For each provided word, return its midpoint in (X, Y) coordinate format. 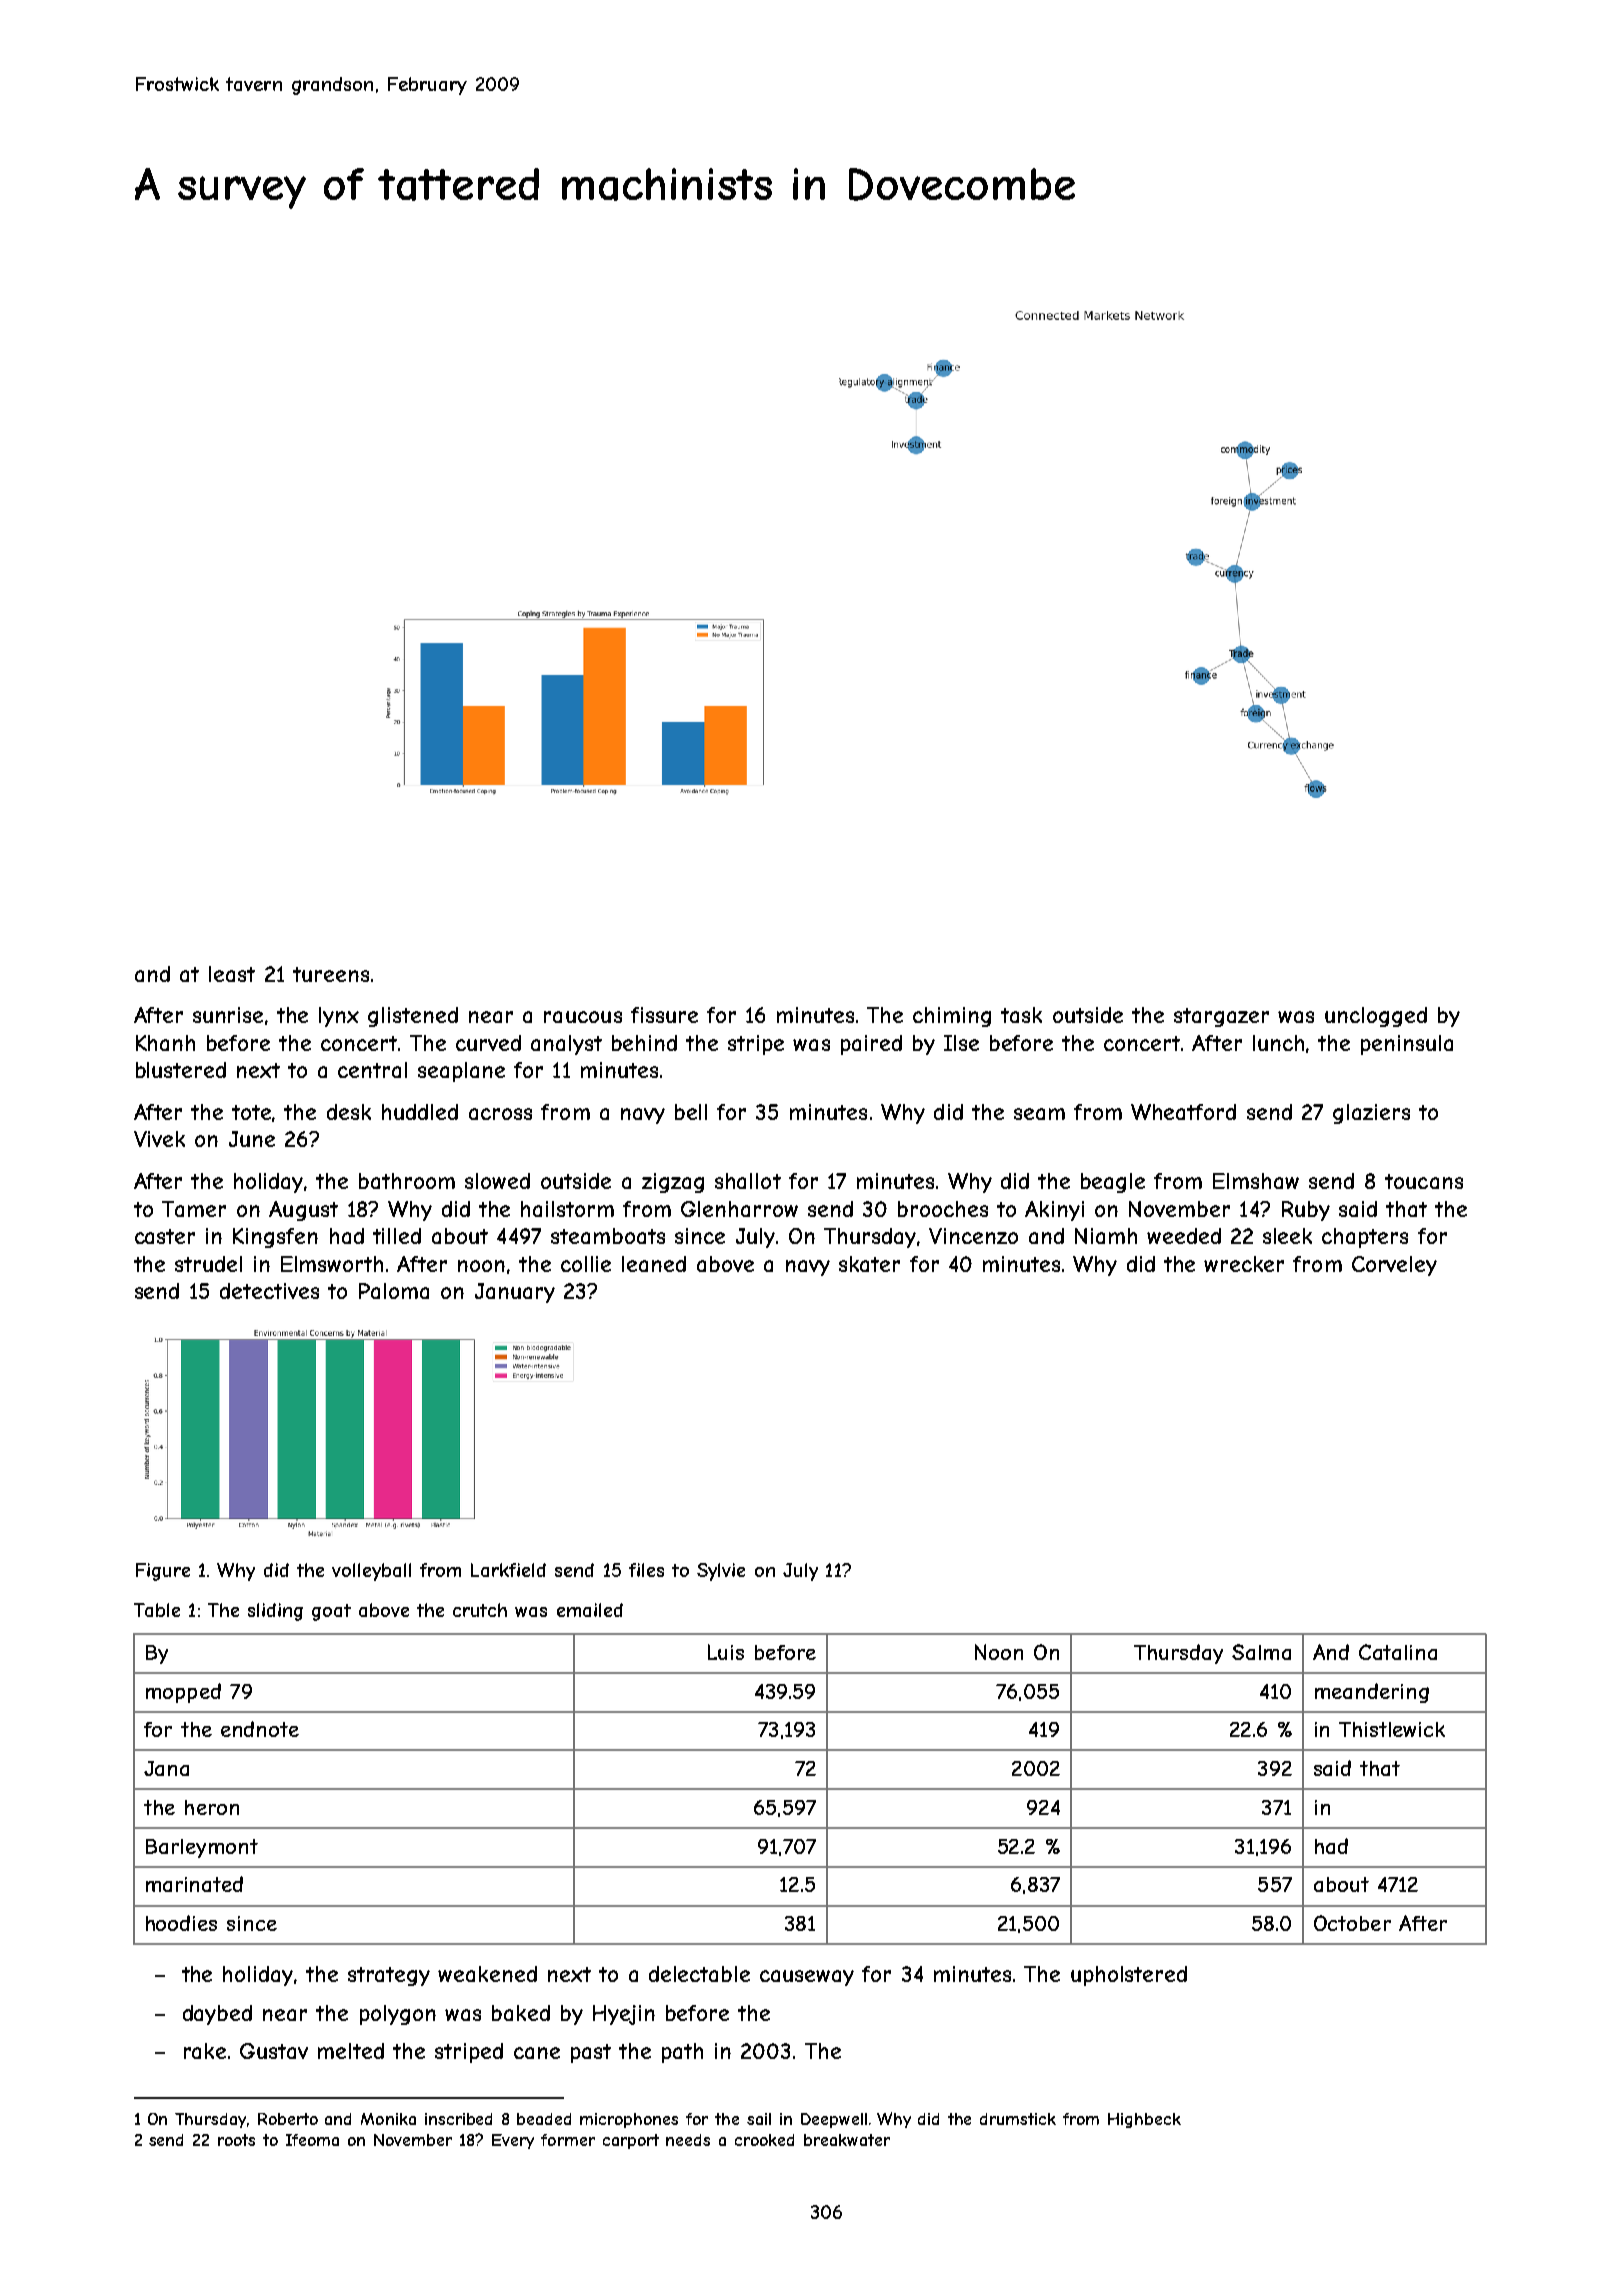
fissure (664, 1015)
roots (236, 2140)
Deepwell (834, 2120)
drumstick (1018, 2119)
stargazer (1221, 1017)
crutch (480, 1610)
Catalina (1398, 1652)
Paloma (394, 1291)
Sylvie (721, 1572)
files (646, 1570)
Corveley (1394, 1266)
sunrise (228, 1015)
